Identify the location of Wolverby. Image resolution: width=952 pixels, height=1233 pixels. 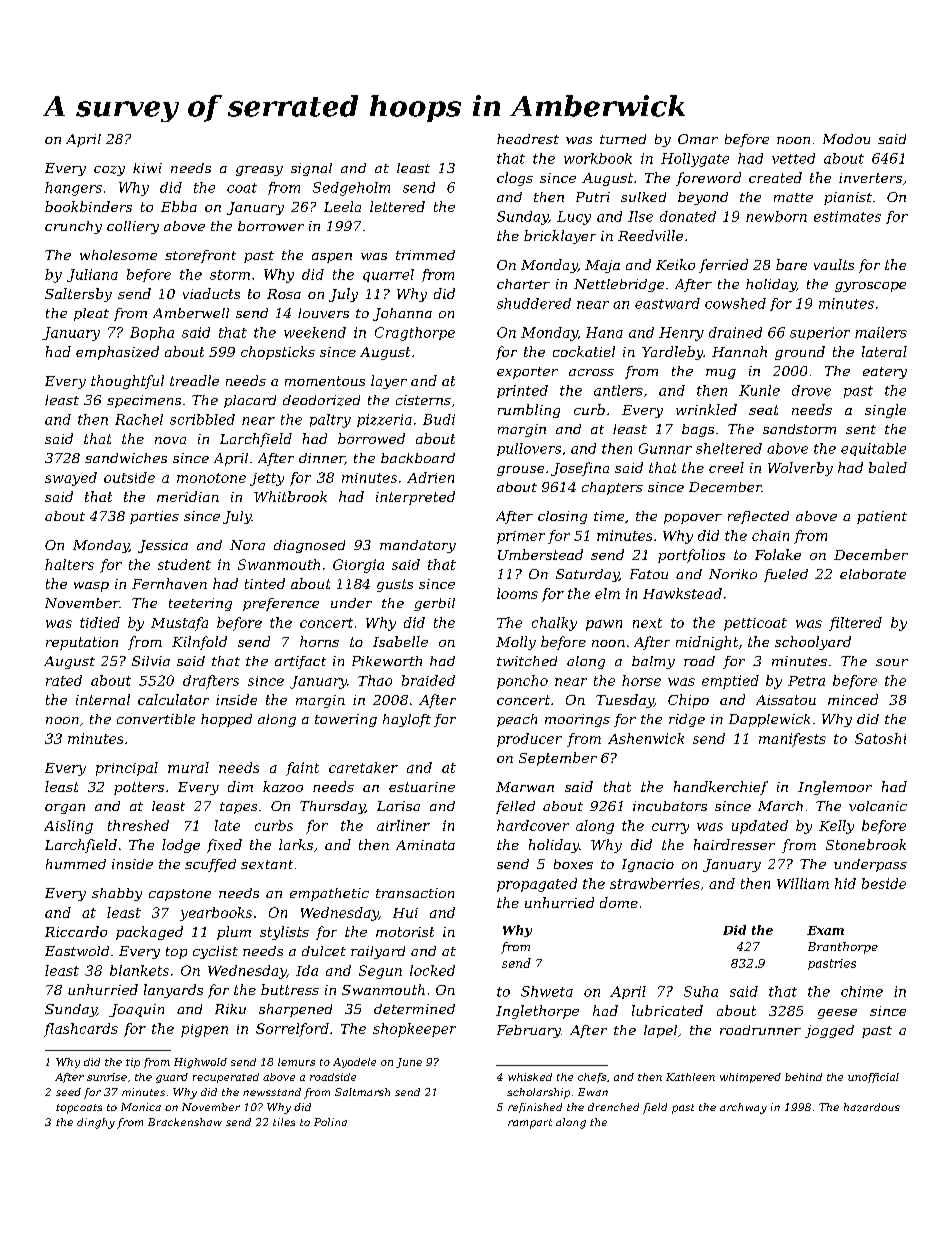
(800, 469).
